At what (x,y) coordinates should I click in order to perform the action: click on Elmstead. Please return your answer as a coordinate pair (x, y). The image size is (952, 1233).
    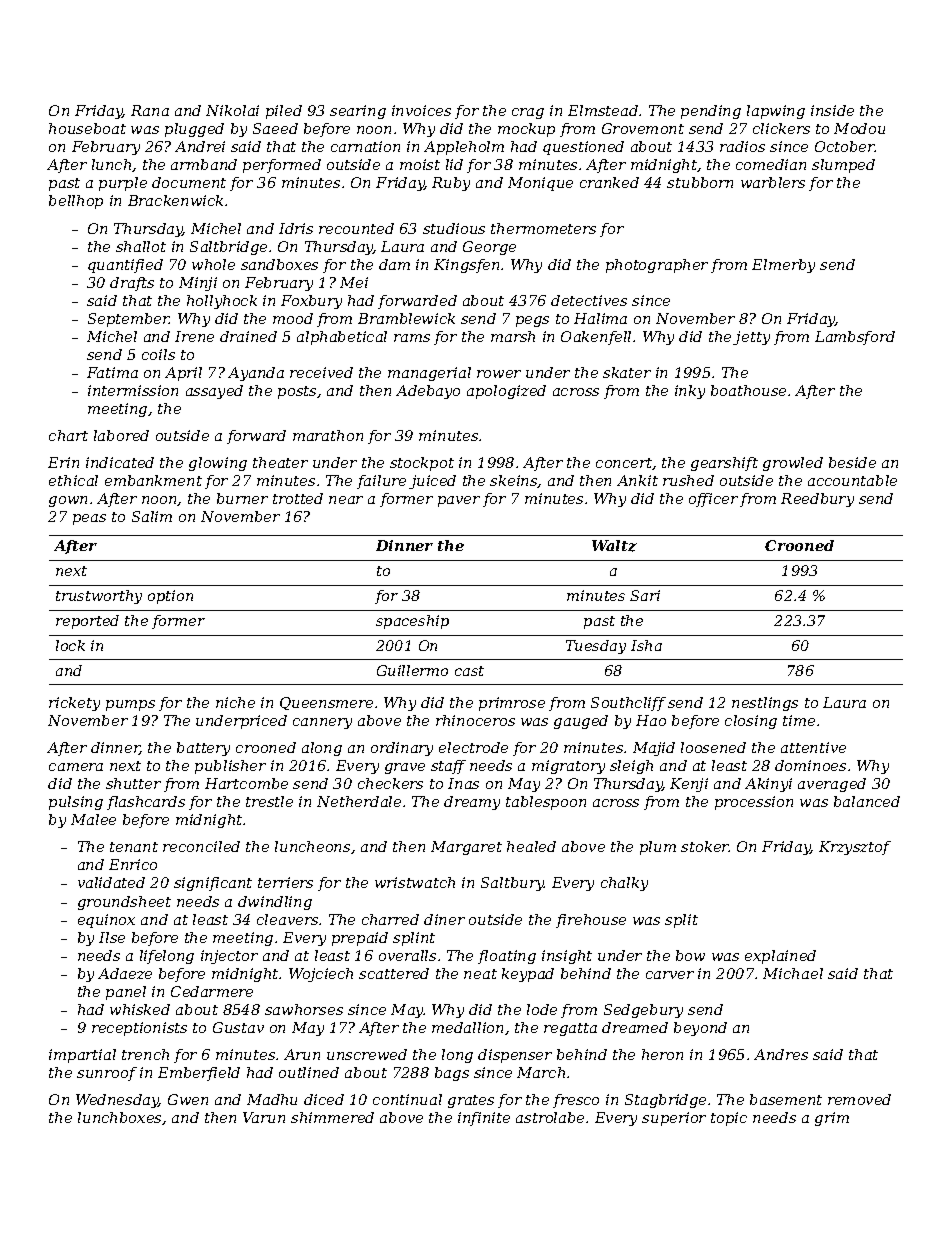
    Looking at the image, I should click on (603, 110).
